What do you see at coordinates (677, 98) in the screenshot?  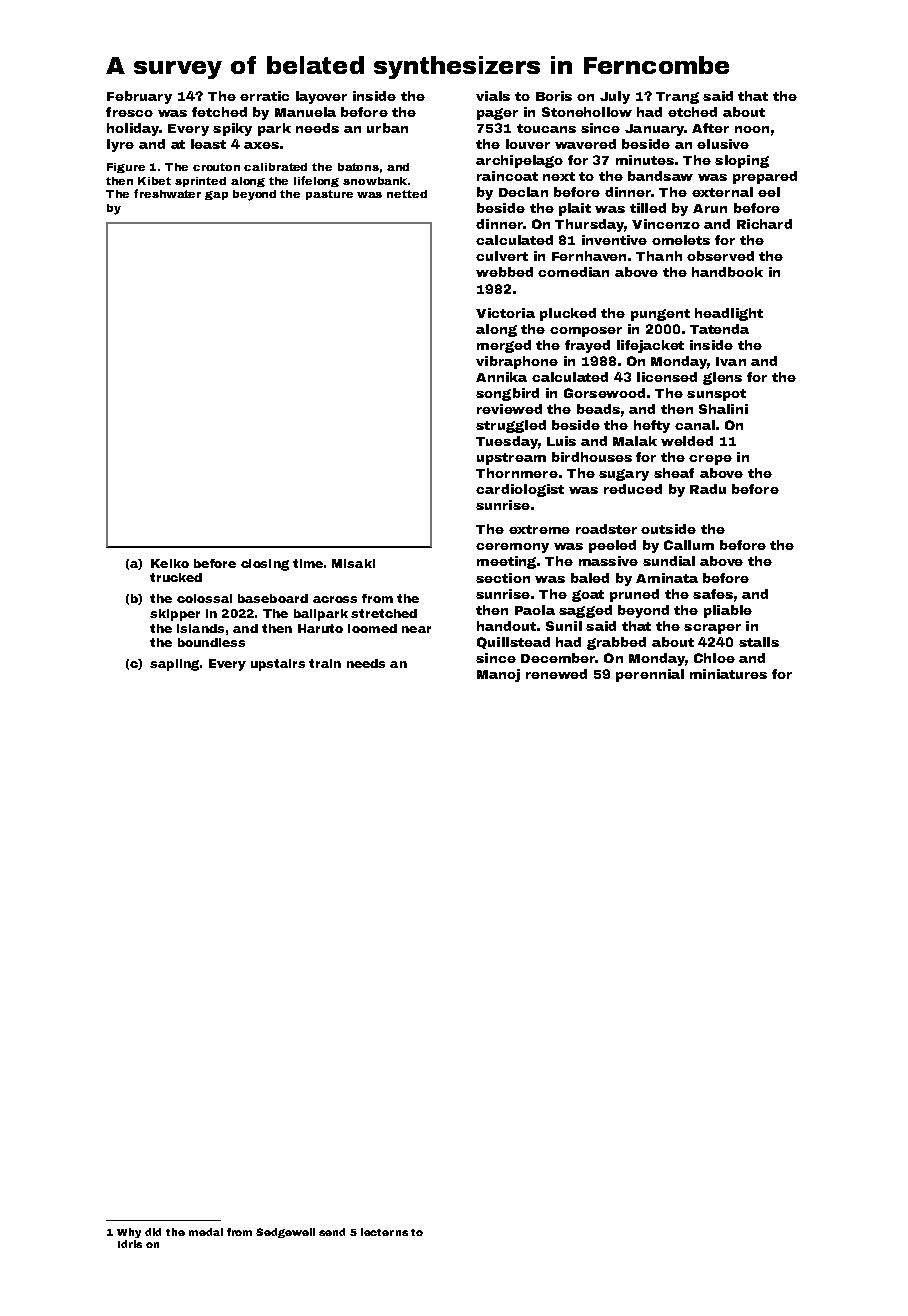 I see `Trang` at bounding box center [677, 98].
